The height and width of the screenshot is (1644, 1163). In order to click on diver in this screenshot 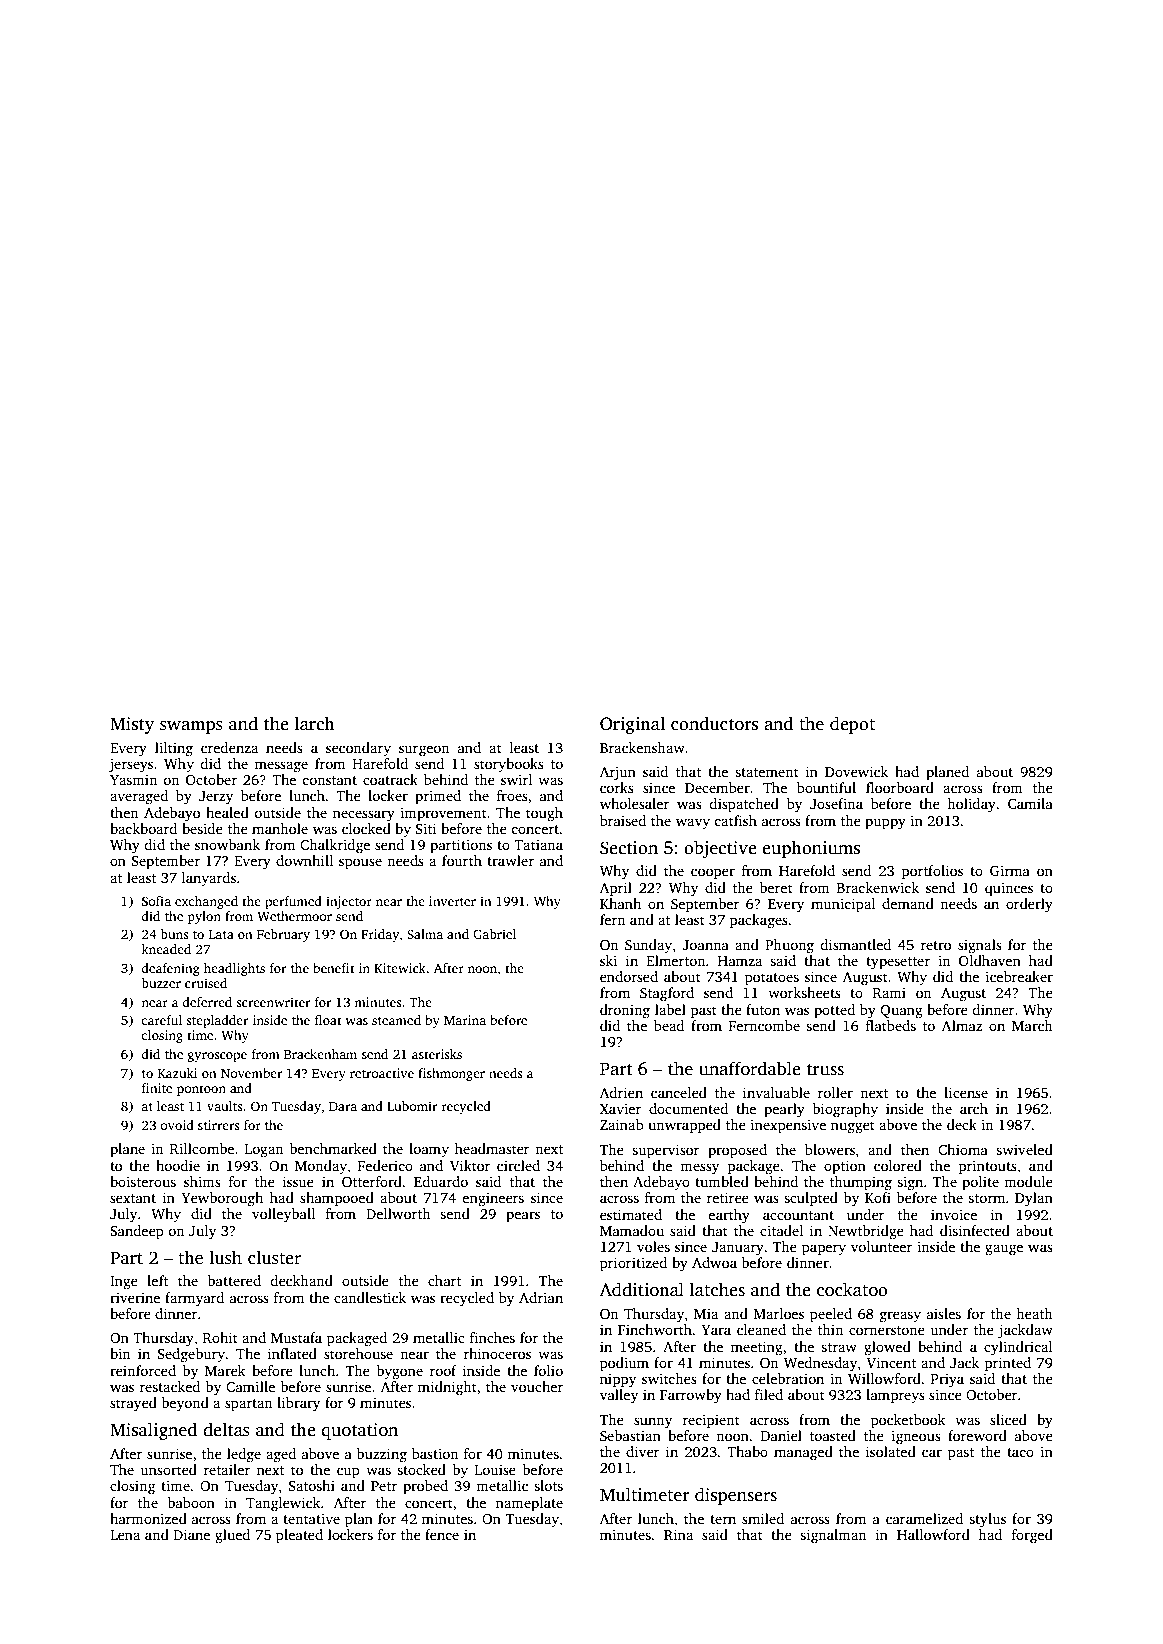, I will do `click(643, 1451)`.
